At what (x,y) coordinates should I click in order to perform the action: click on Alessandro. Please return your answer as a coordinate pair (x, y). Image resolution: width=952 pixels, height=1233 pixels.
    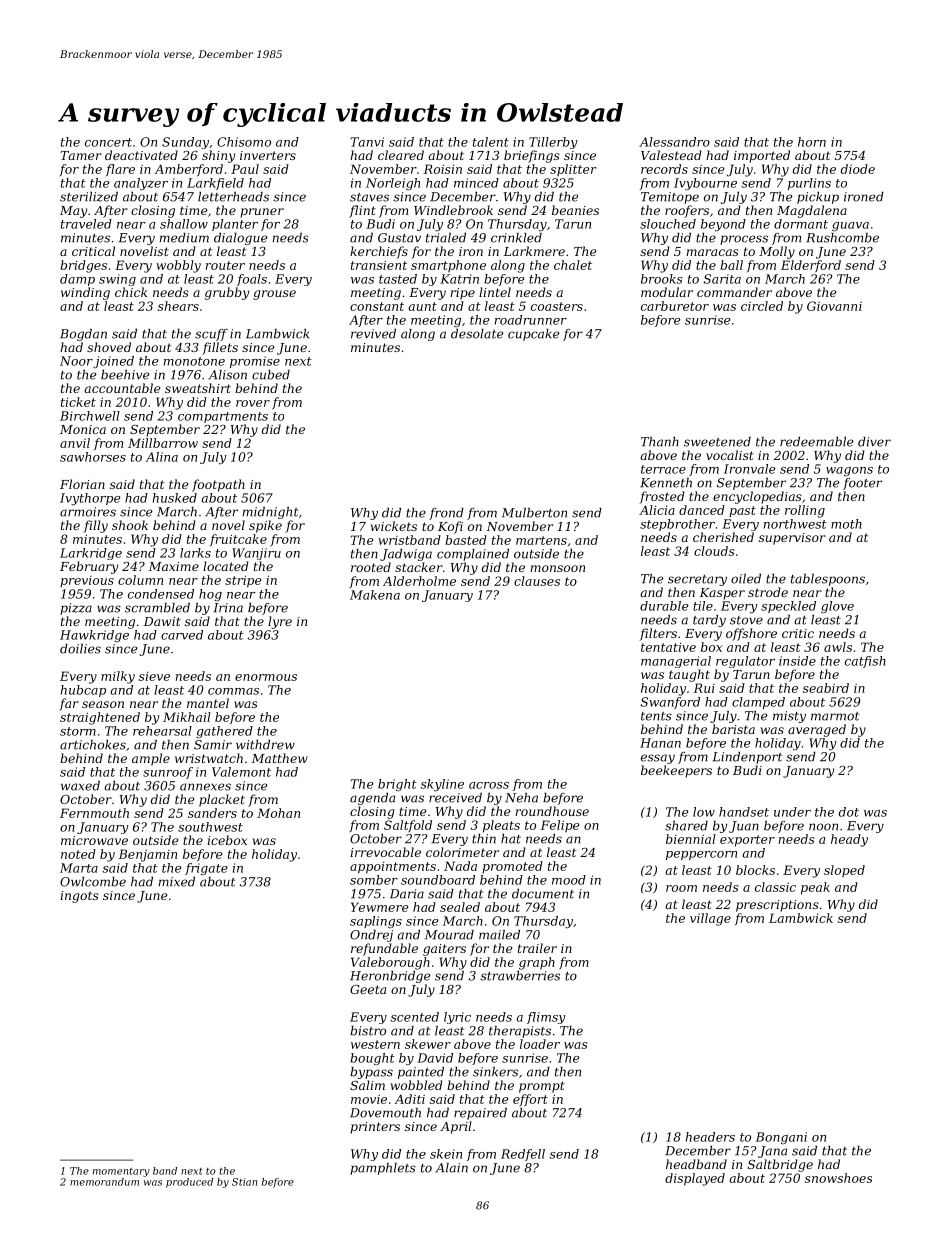
    Looking at the image, I should click on (674, 142).
